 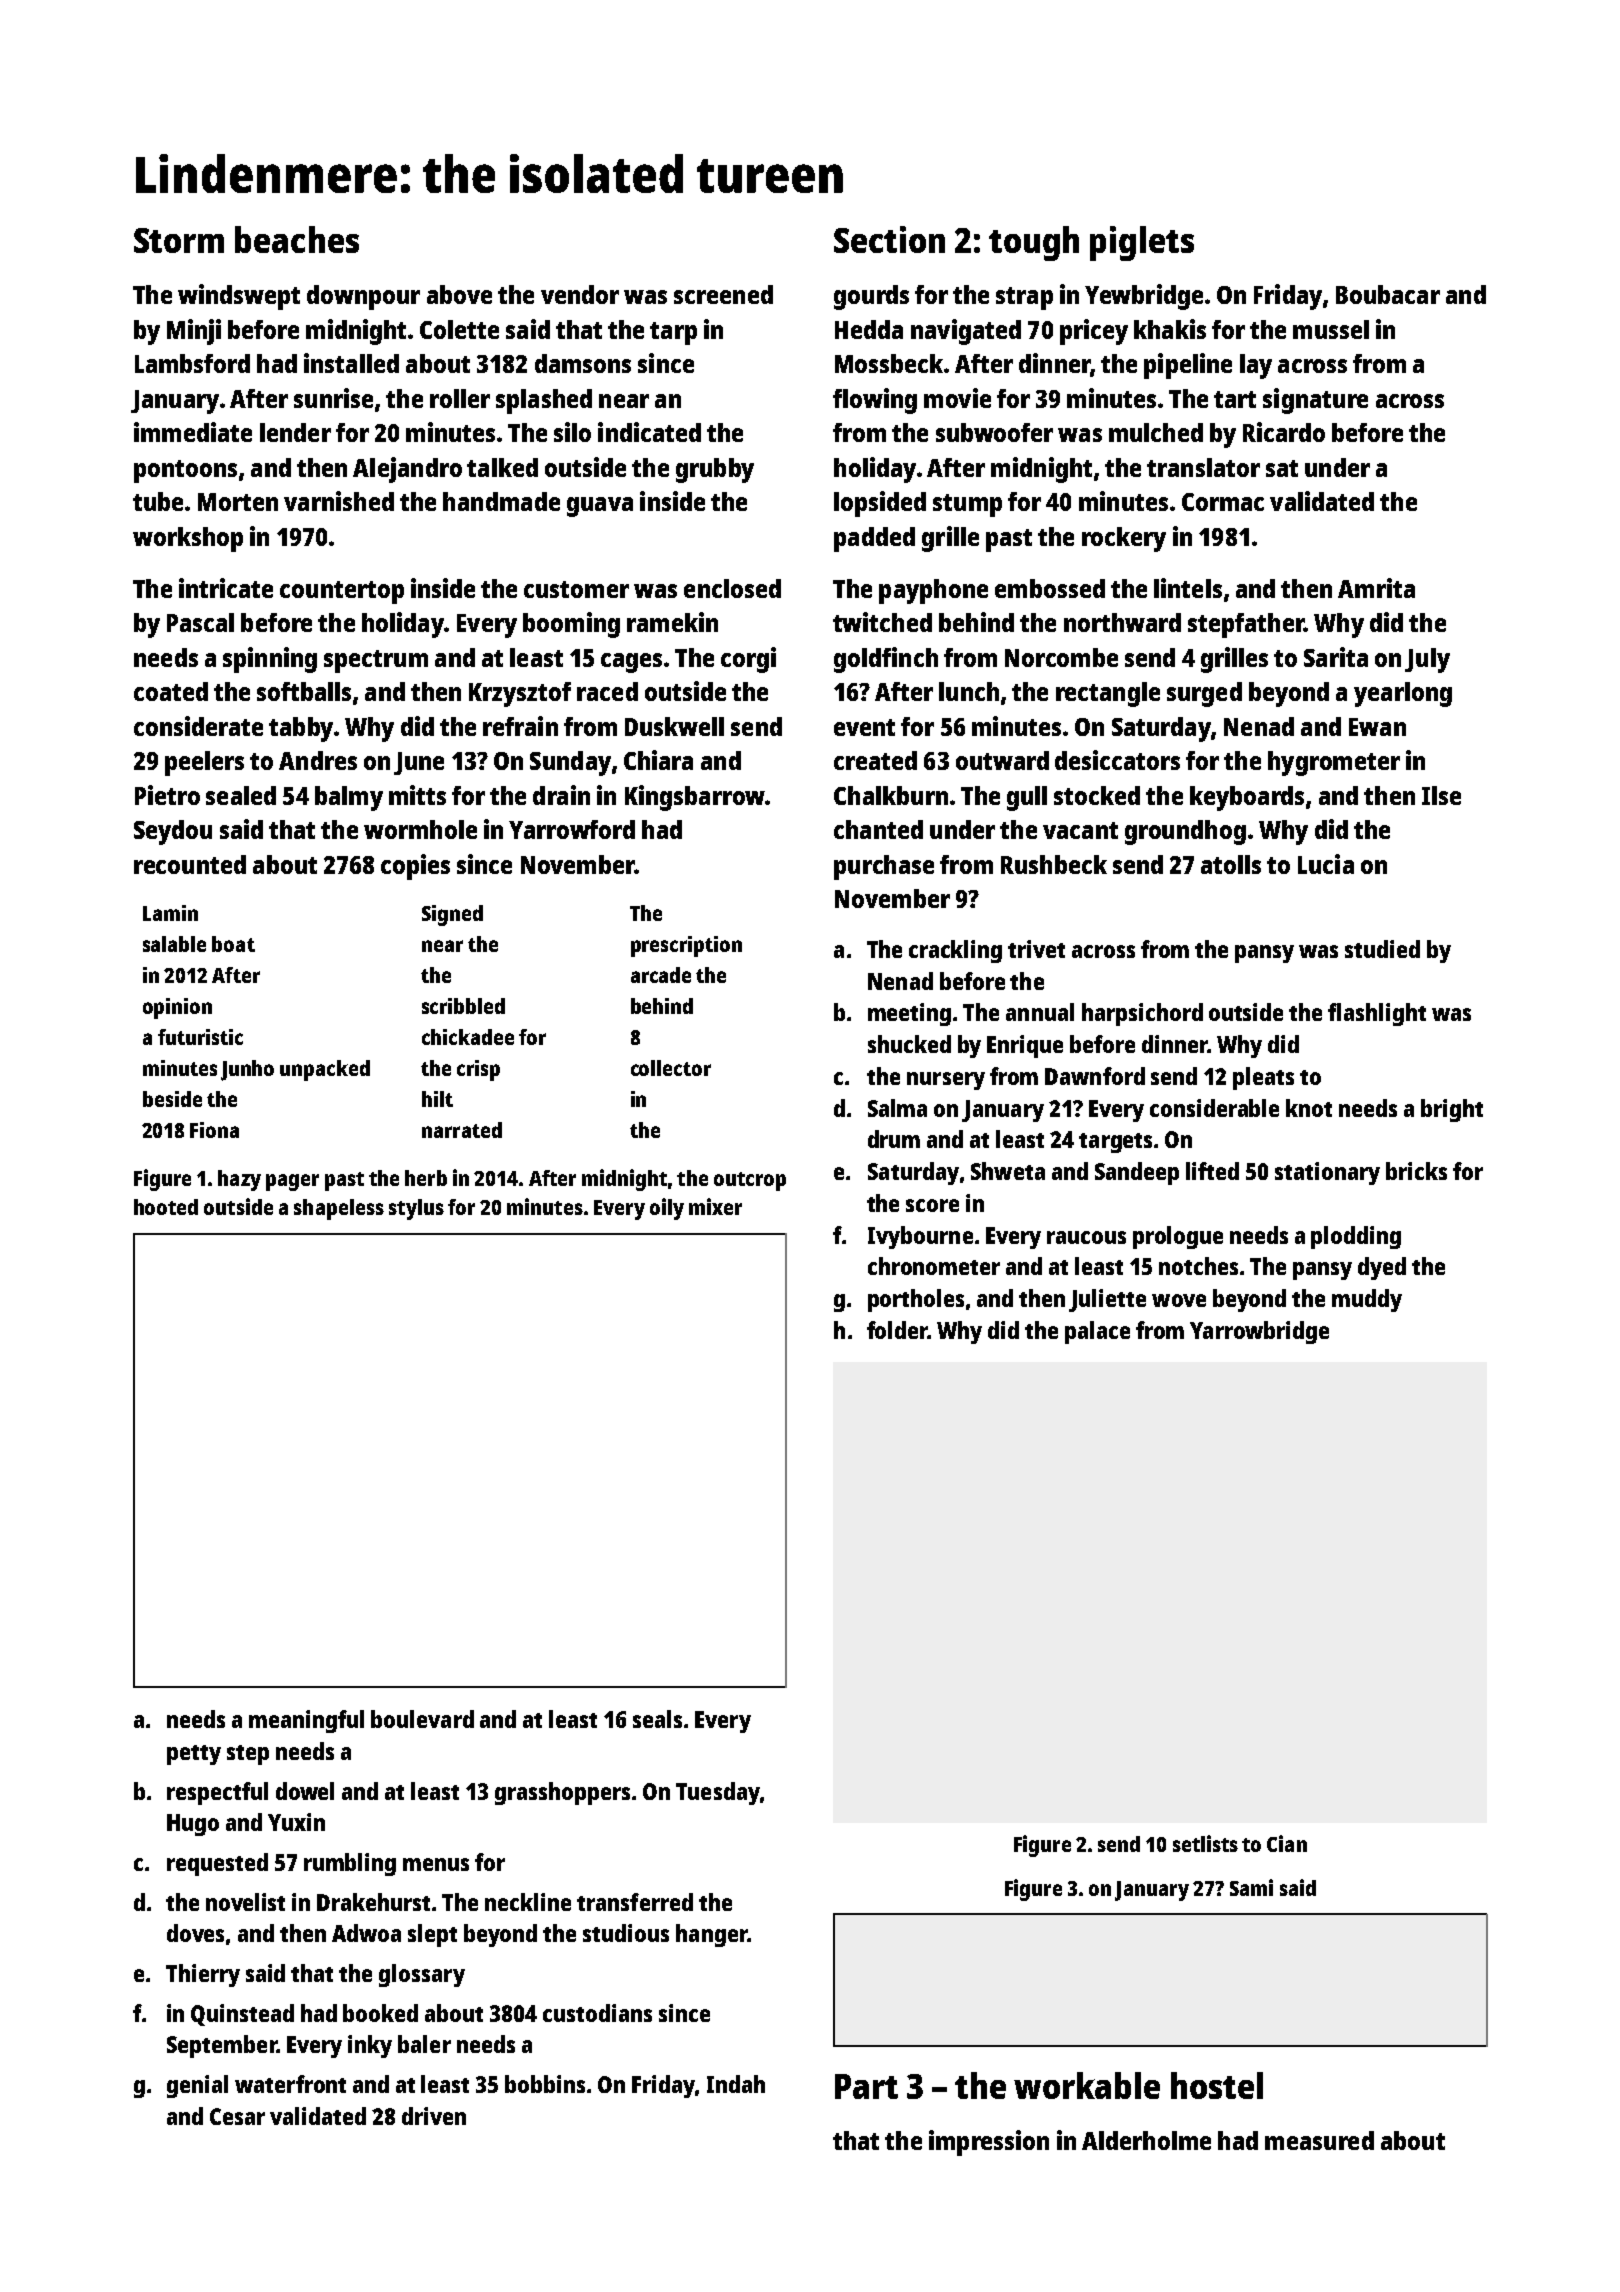 I want to click on Dawnford, so click(x=1095, y=1076).
